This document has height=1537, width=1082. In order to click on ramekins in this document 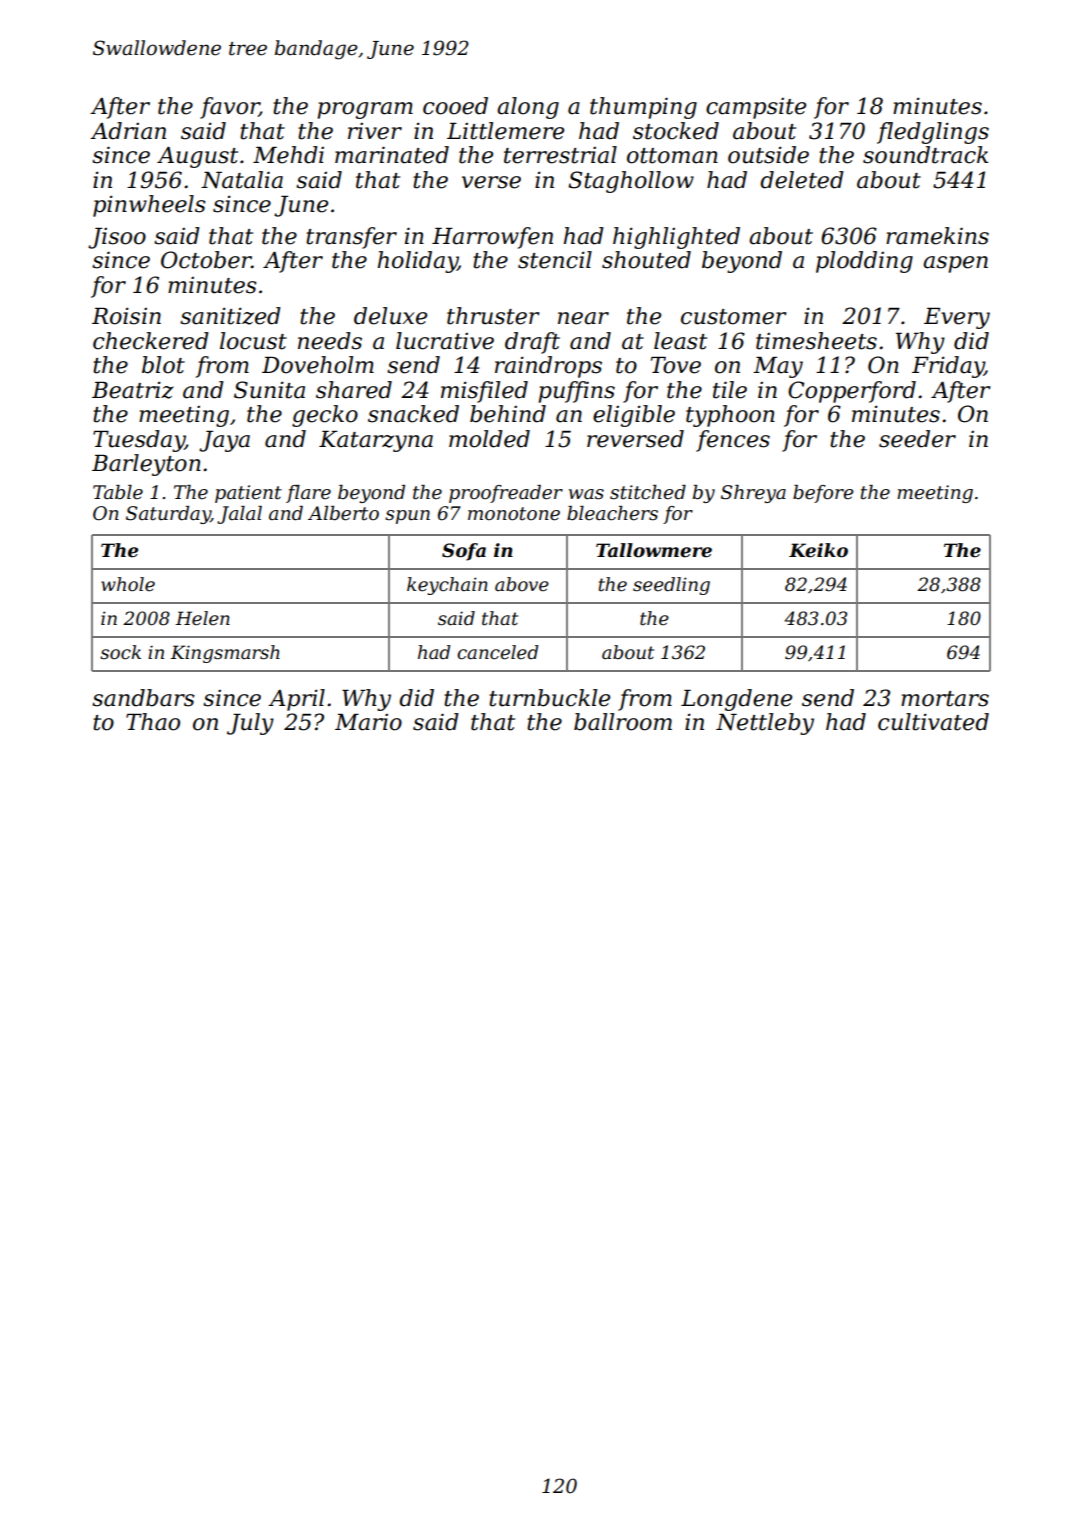, I will do `click(937, 236)`.
